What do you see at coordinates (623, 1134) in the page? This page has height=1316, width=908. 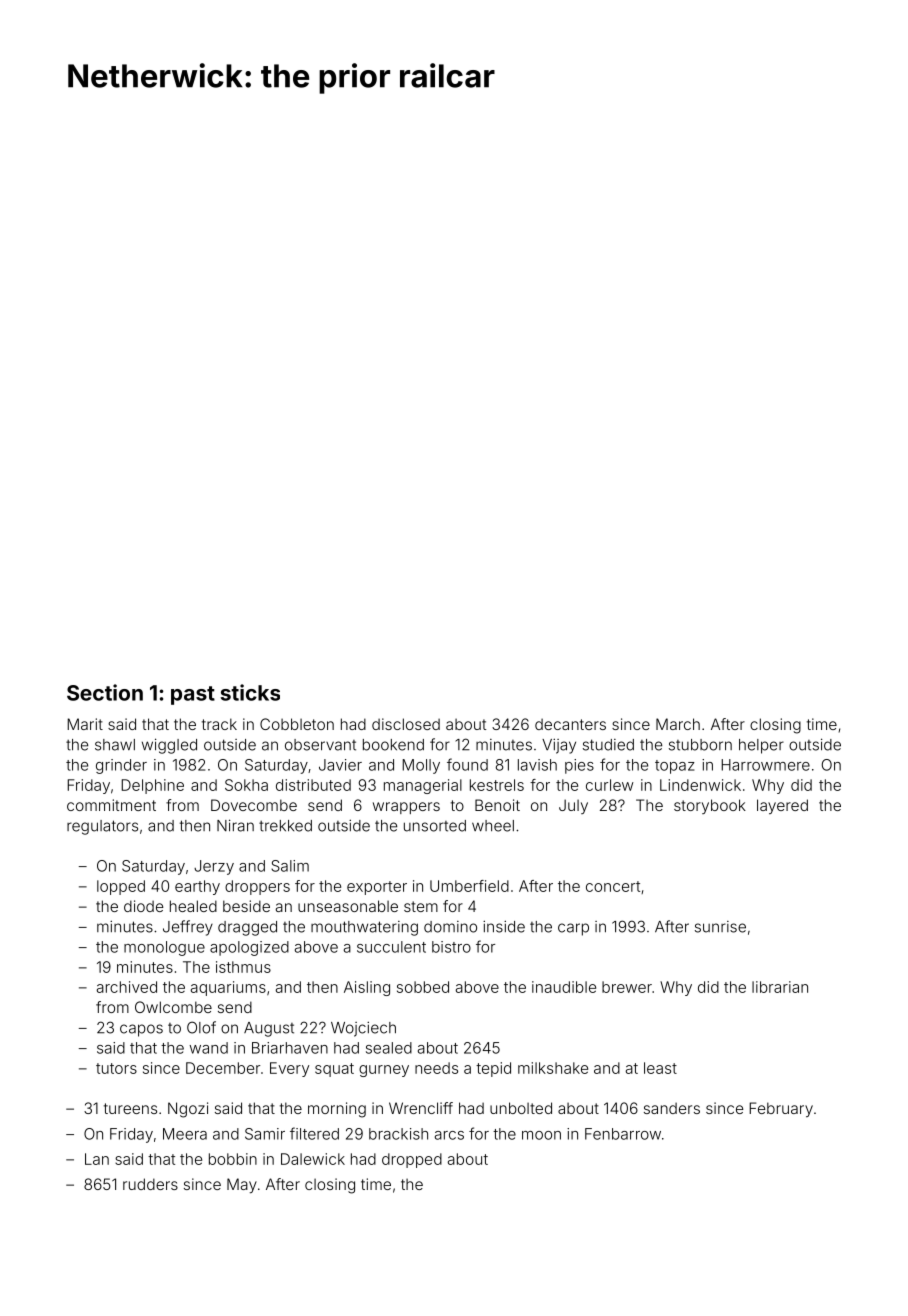 I see `Fenbarrow` at bounding box center [623, 1134].
